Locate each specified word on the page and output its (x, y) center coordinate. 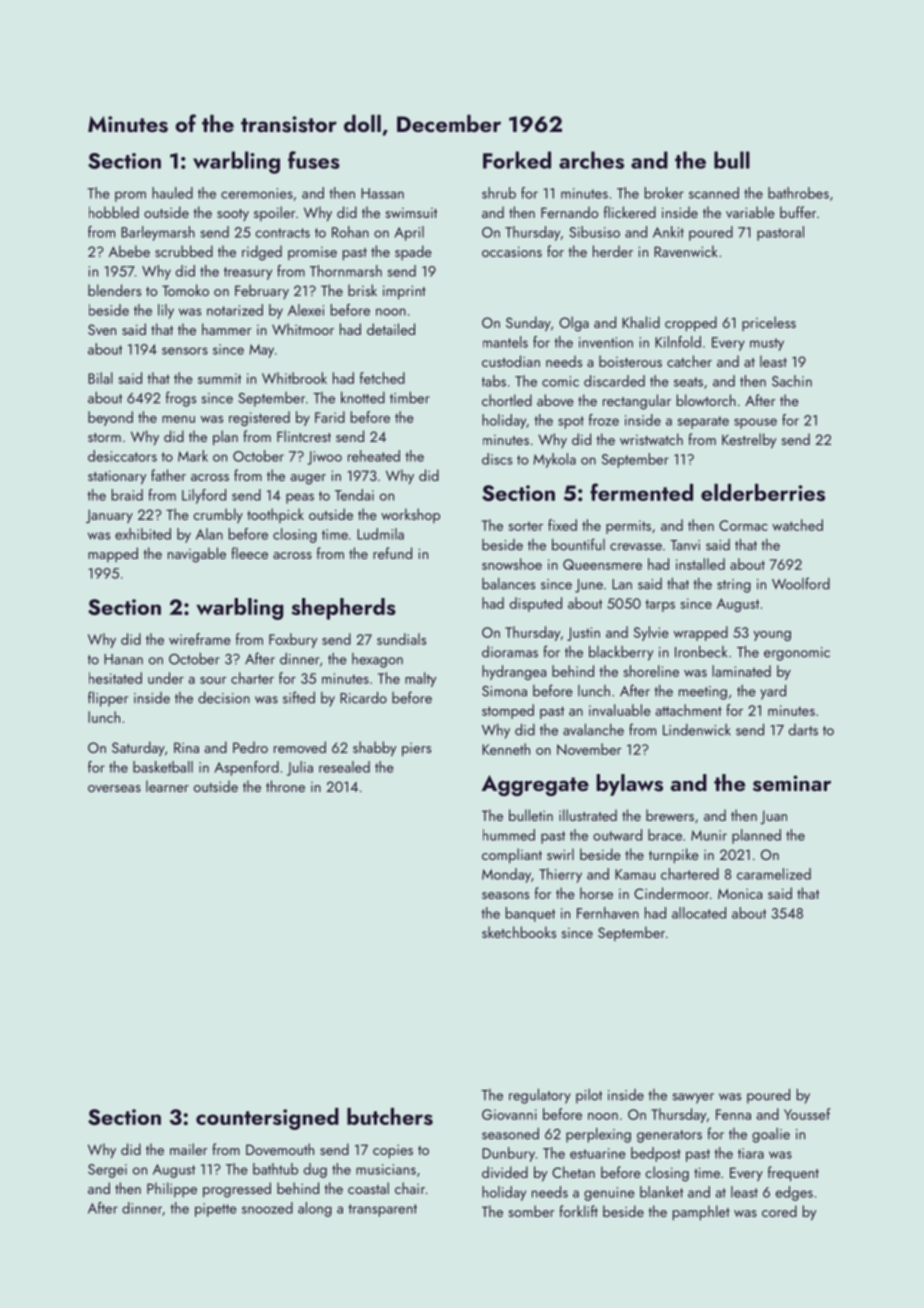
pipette (216, 1210)
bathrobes (798, 193)
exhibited (143, 534)
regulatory (540, 1096)
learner (167, 786)
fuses (314, 160)
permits (628, 527)
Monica (740, 894)
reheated (374, 456)
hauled (172, 193)
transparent (382, 1210)
